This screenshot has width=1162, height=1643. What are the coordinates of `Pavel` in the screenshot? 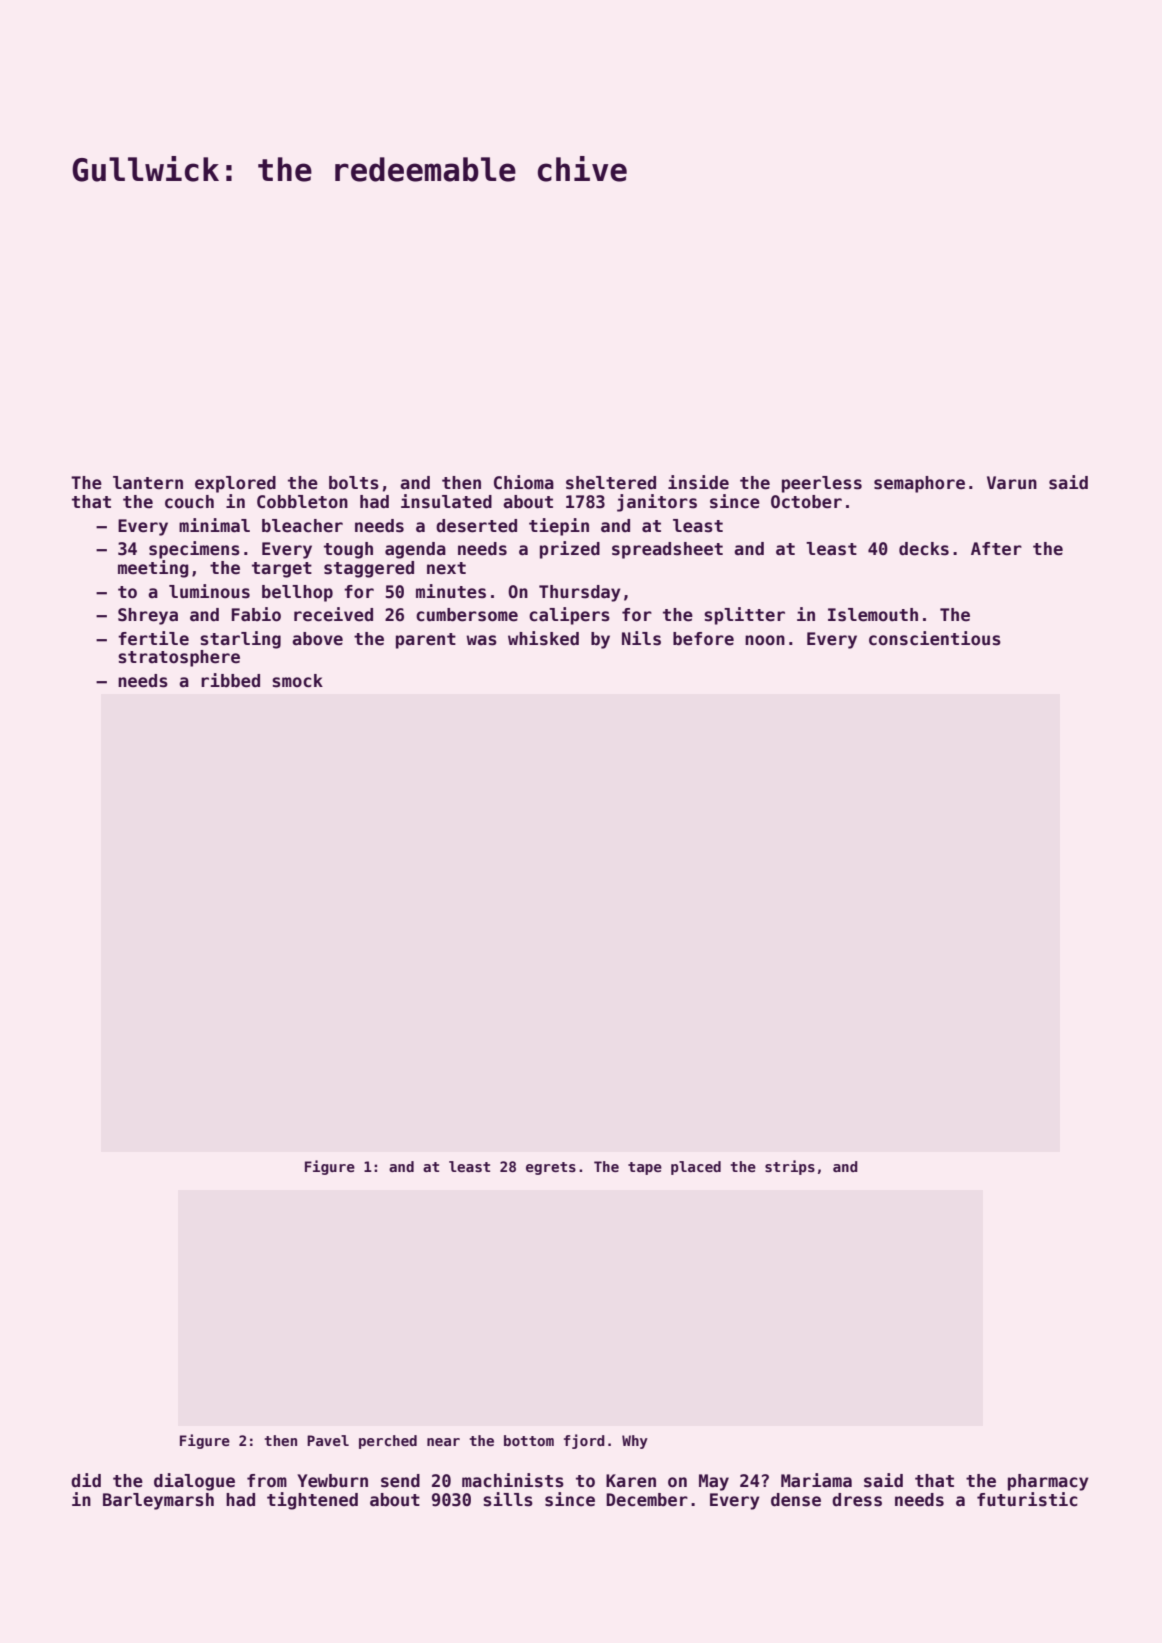 It's located at (328, 1440).
